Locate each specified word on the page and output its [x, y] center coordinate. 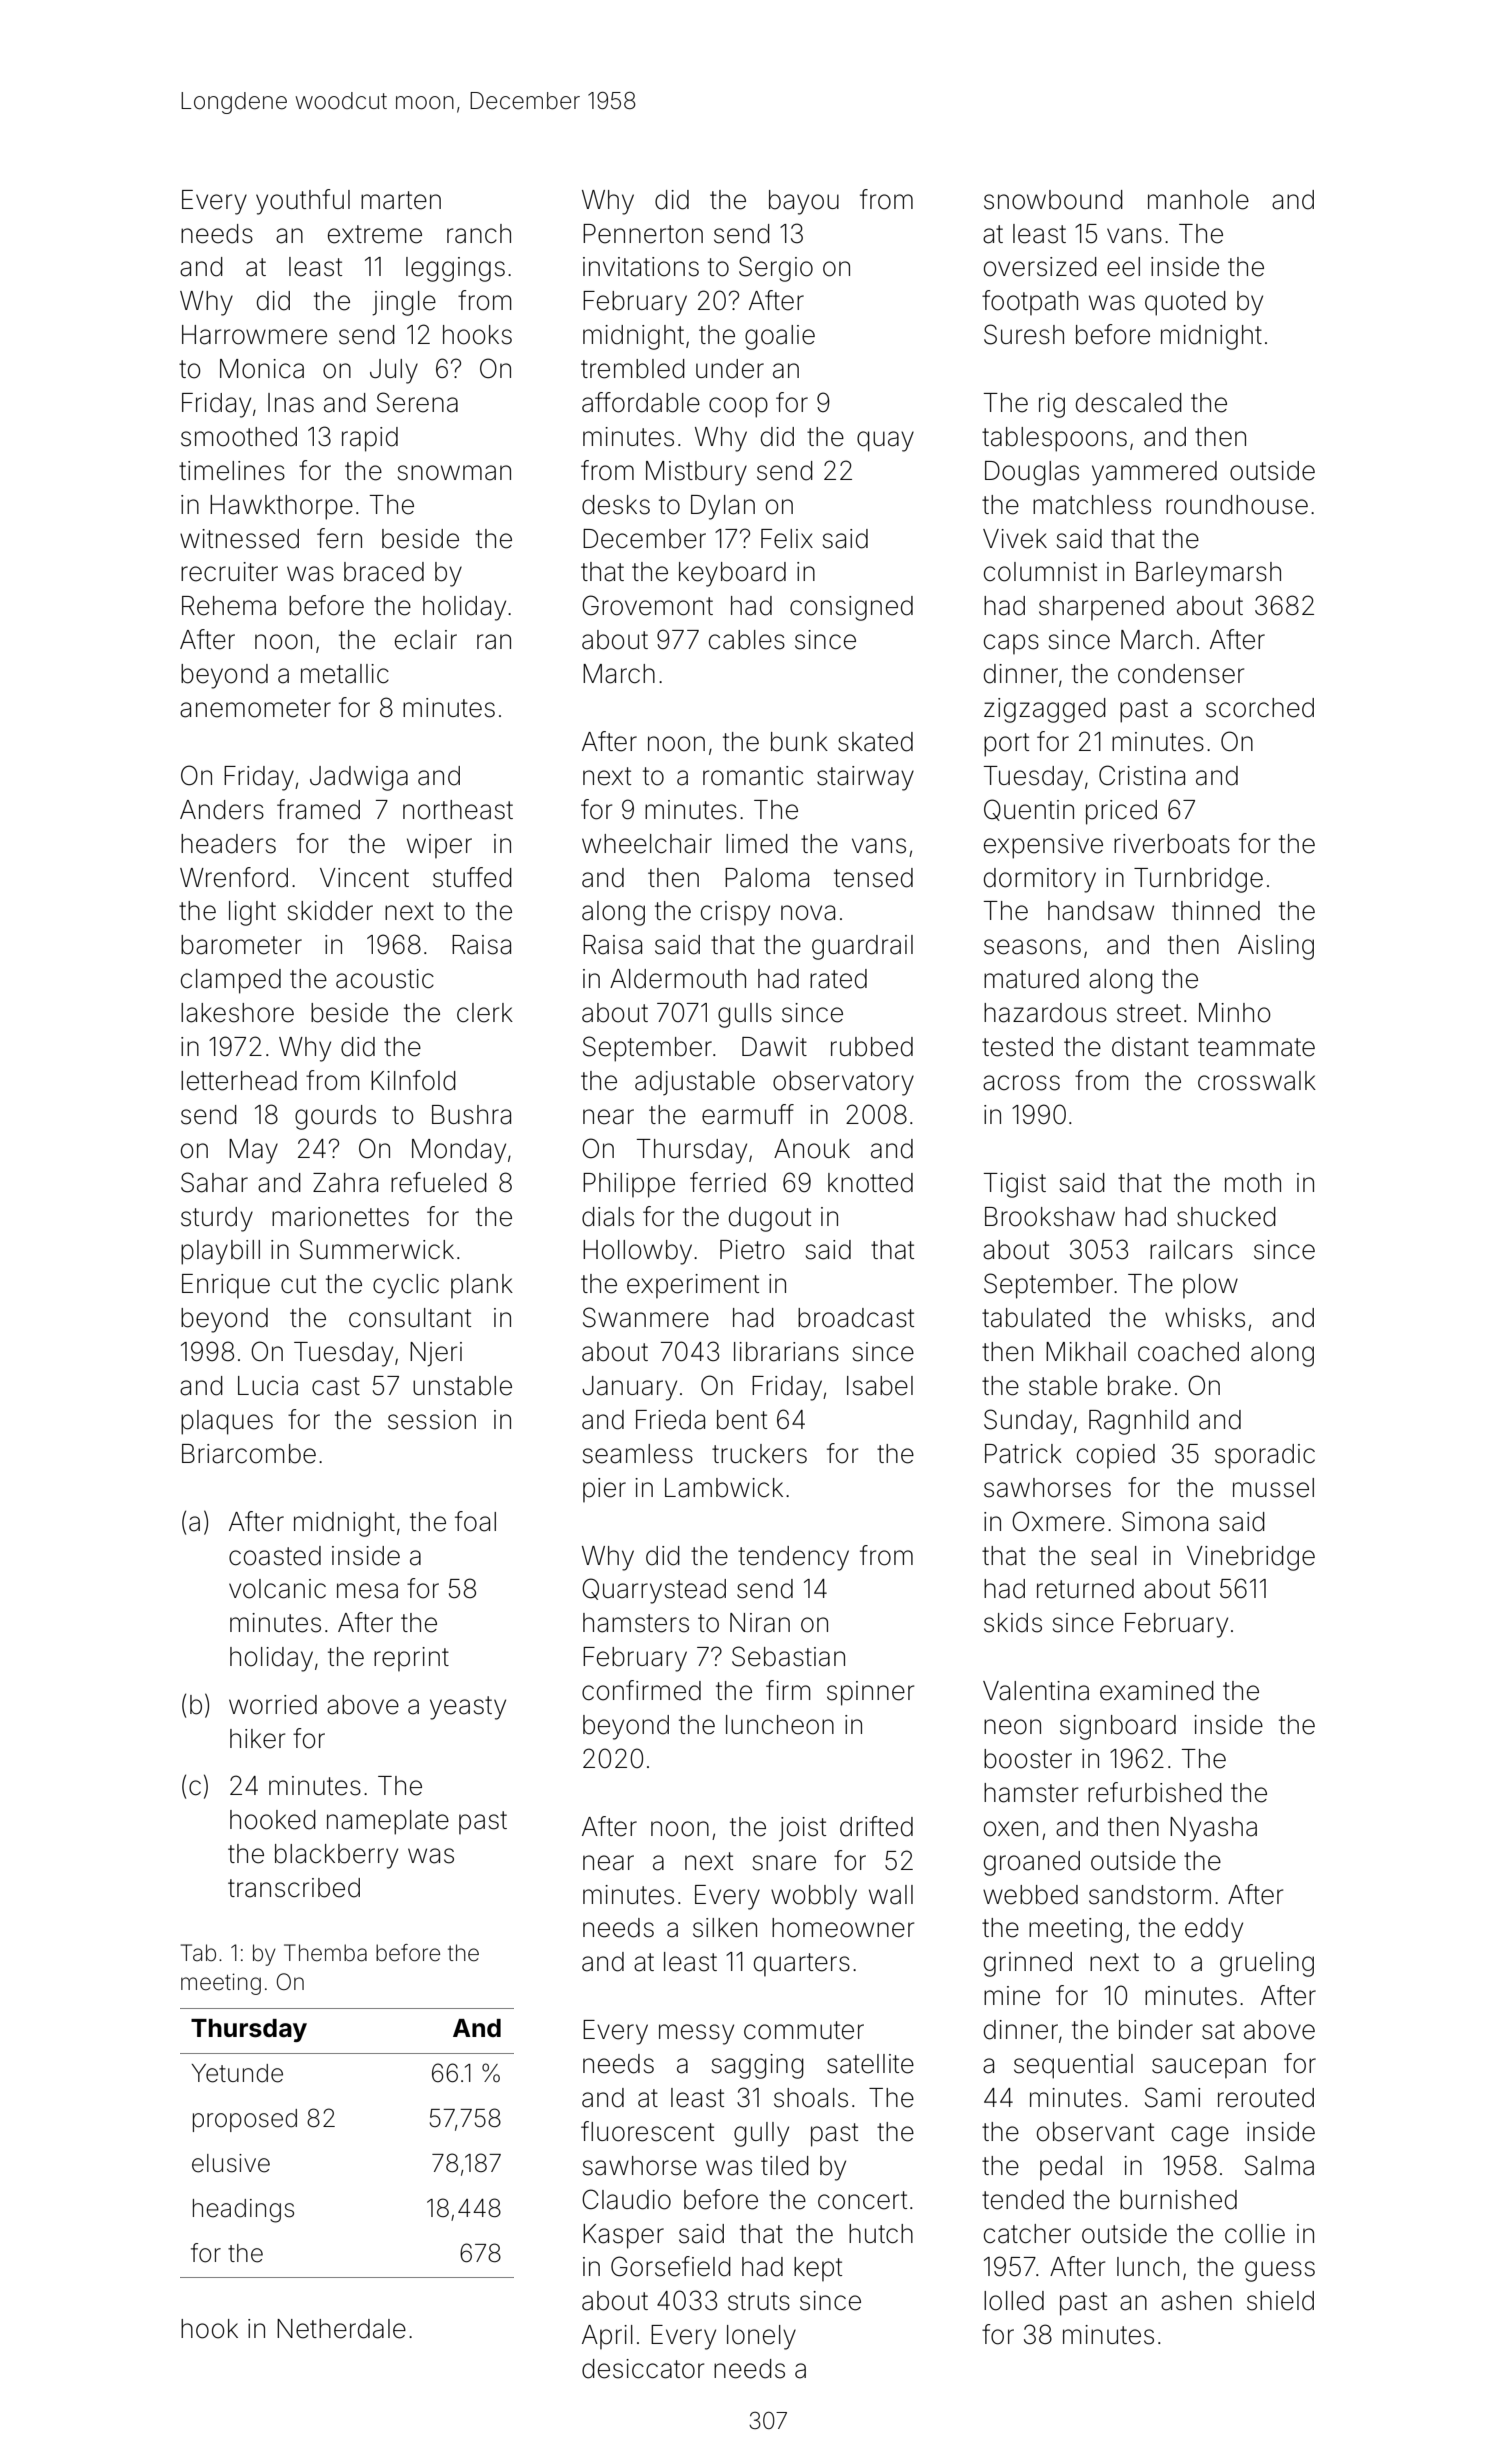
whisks [1205, 1318]
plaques [227, 1422]
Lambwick [724, 1488]
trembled [633, 369]
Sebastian [788, 1656]
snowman [454, 473]
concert [862, 2200]
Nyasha [1213, 1829]
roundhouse [1237, 505]
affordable [641, 402]
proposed [245, 2120]
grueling [1267, 1964]
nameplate [388, 1822]
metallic [345, 674]
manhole [1198, 200]
